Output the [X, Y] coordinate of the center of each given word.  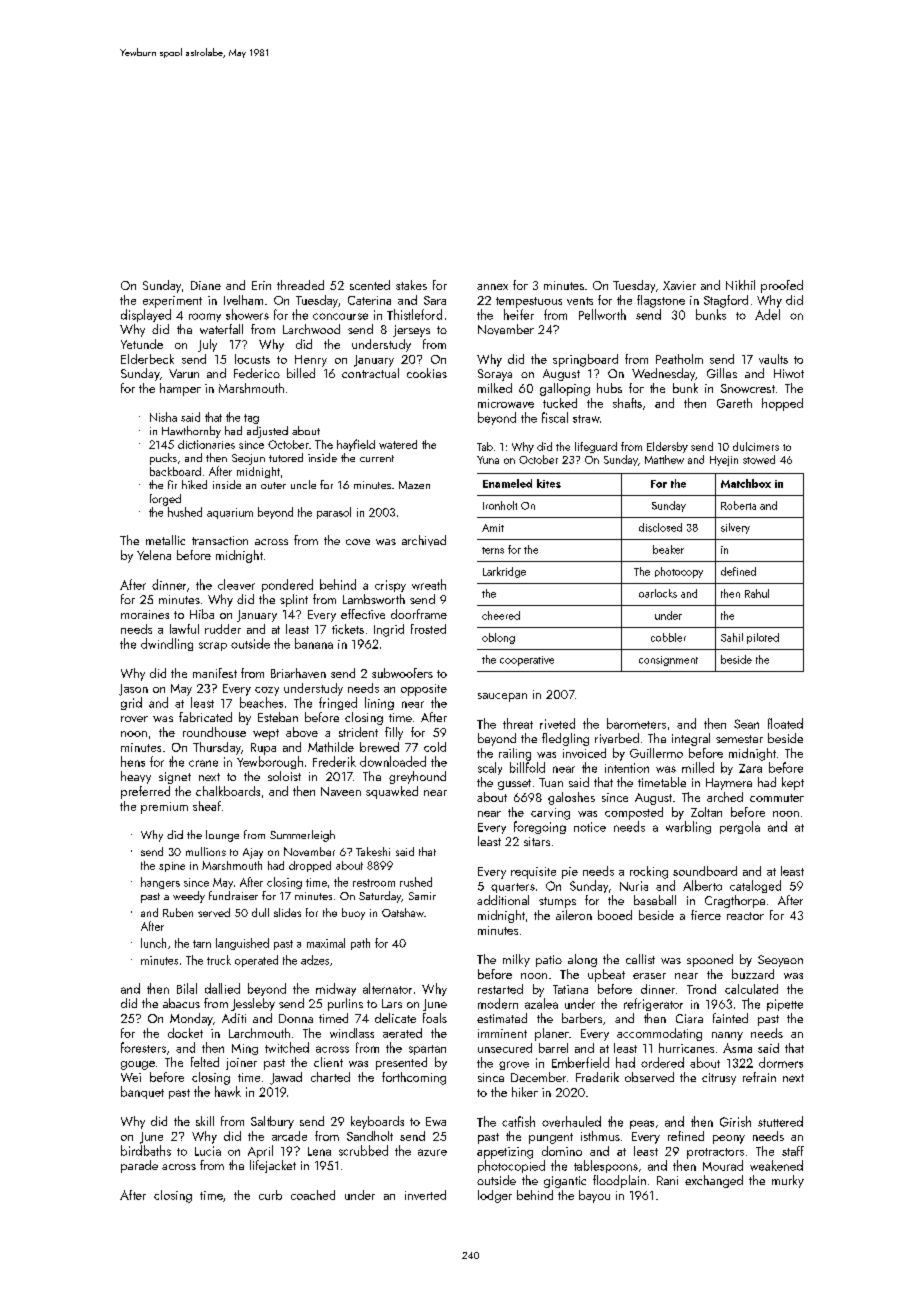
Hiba [202, 614]
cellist [640, 959]
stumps [557, 902]
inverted [425, 1195]
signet [175, 778]
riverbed [617, 738]
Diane [206, 285]
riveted [557, 723]
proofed [782, 286]
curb [270, 1195]
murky [788, 1181]
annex [492, 287]
